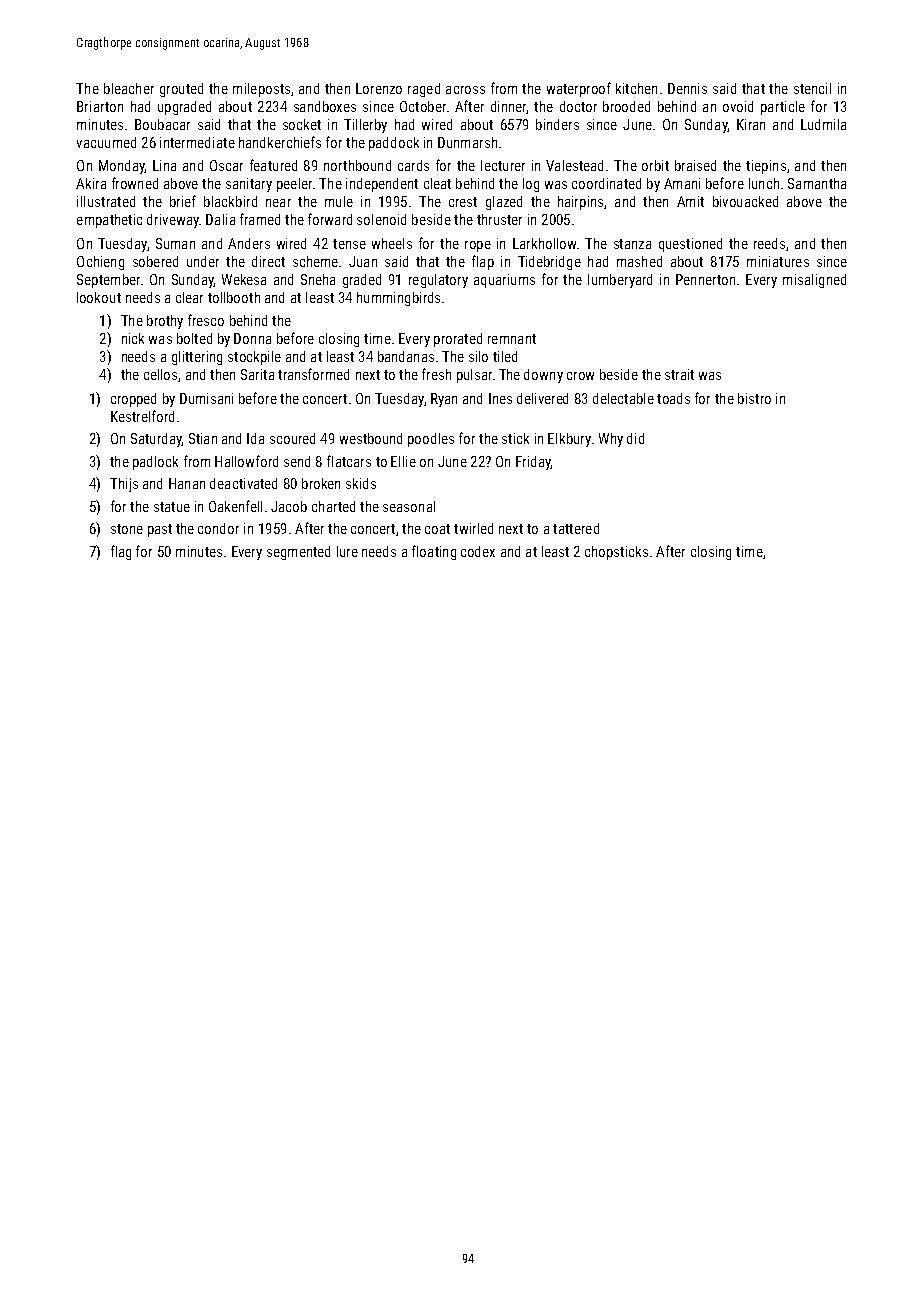 Image resolution: width=924 pixels, height=1308 pixels. I want to click on braised, so click(695, 165).
